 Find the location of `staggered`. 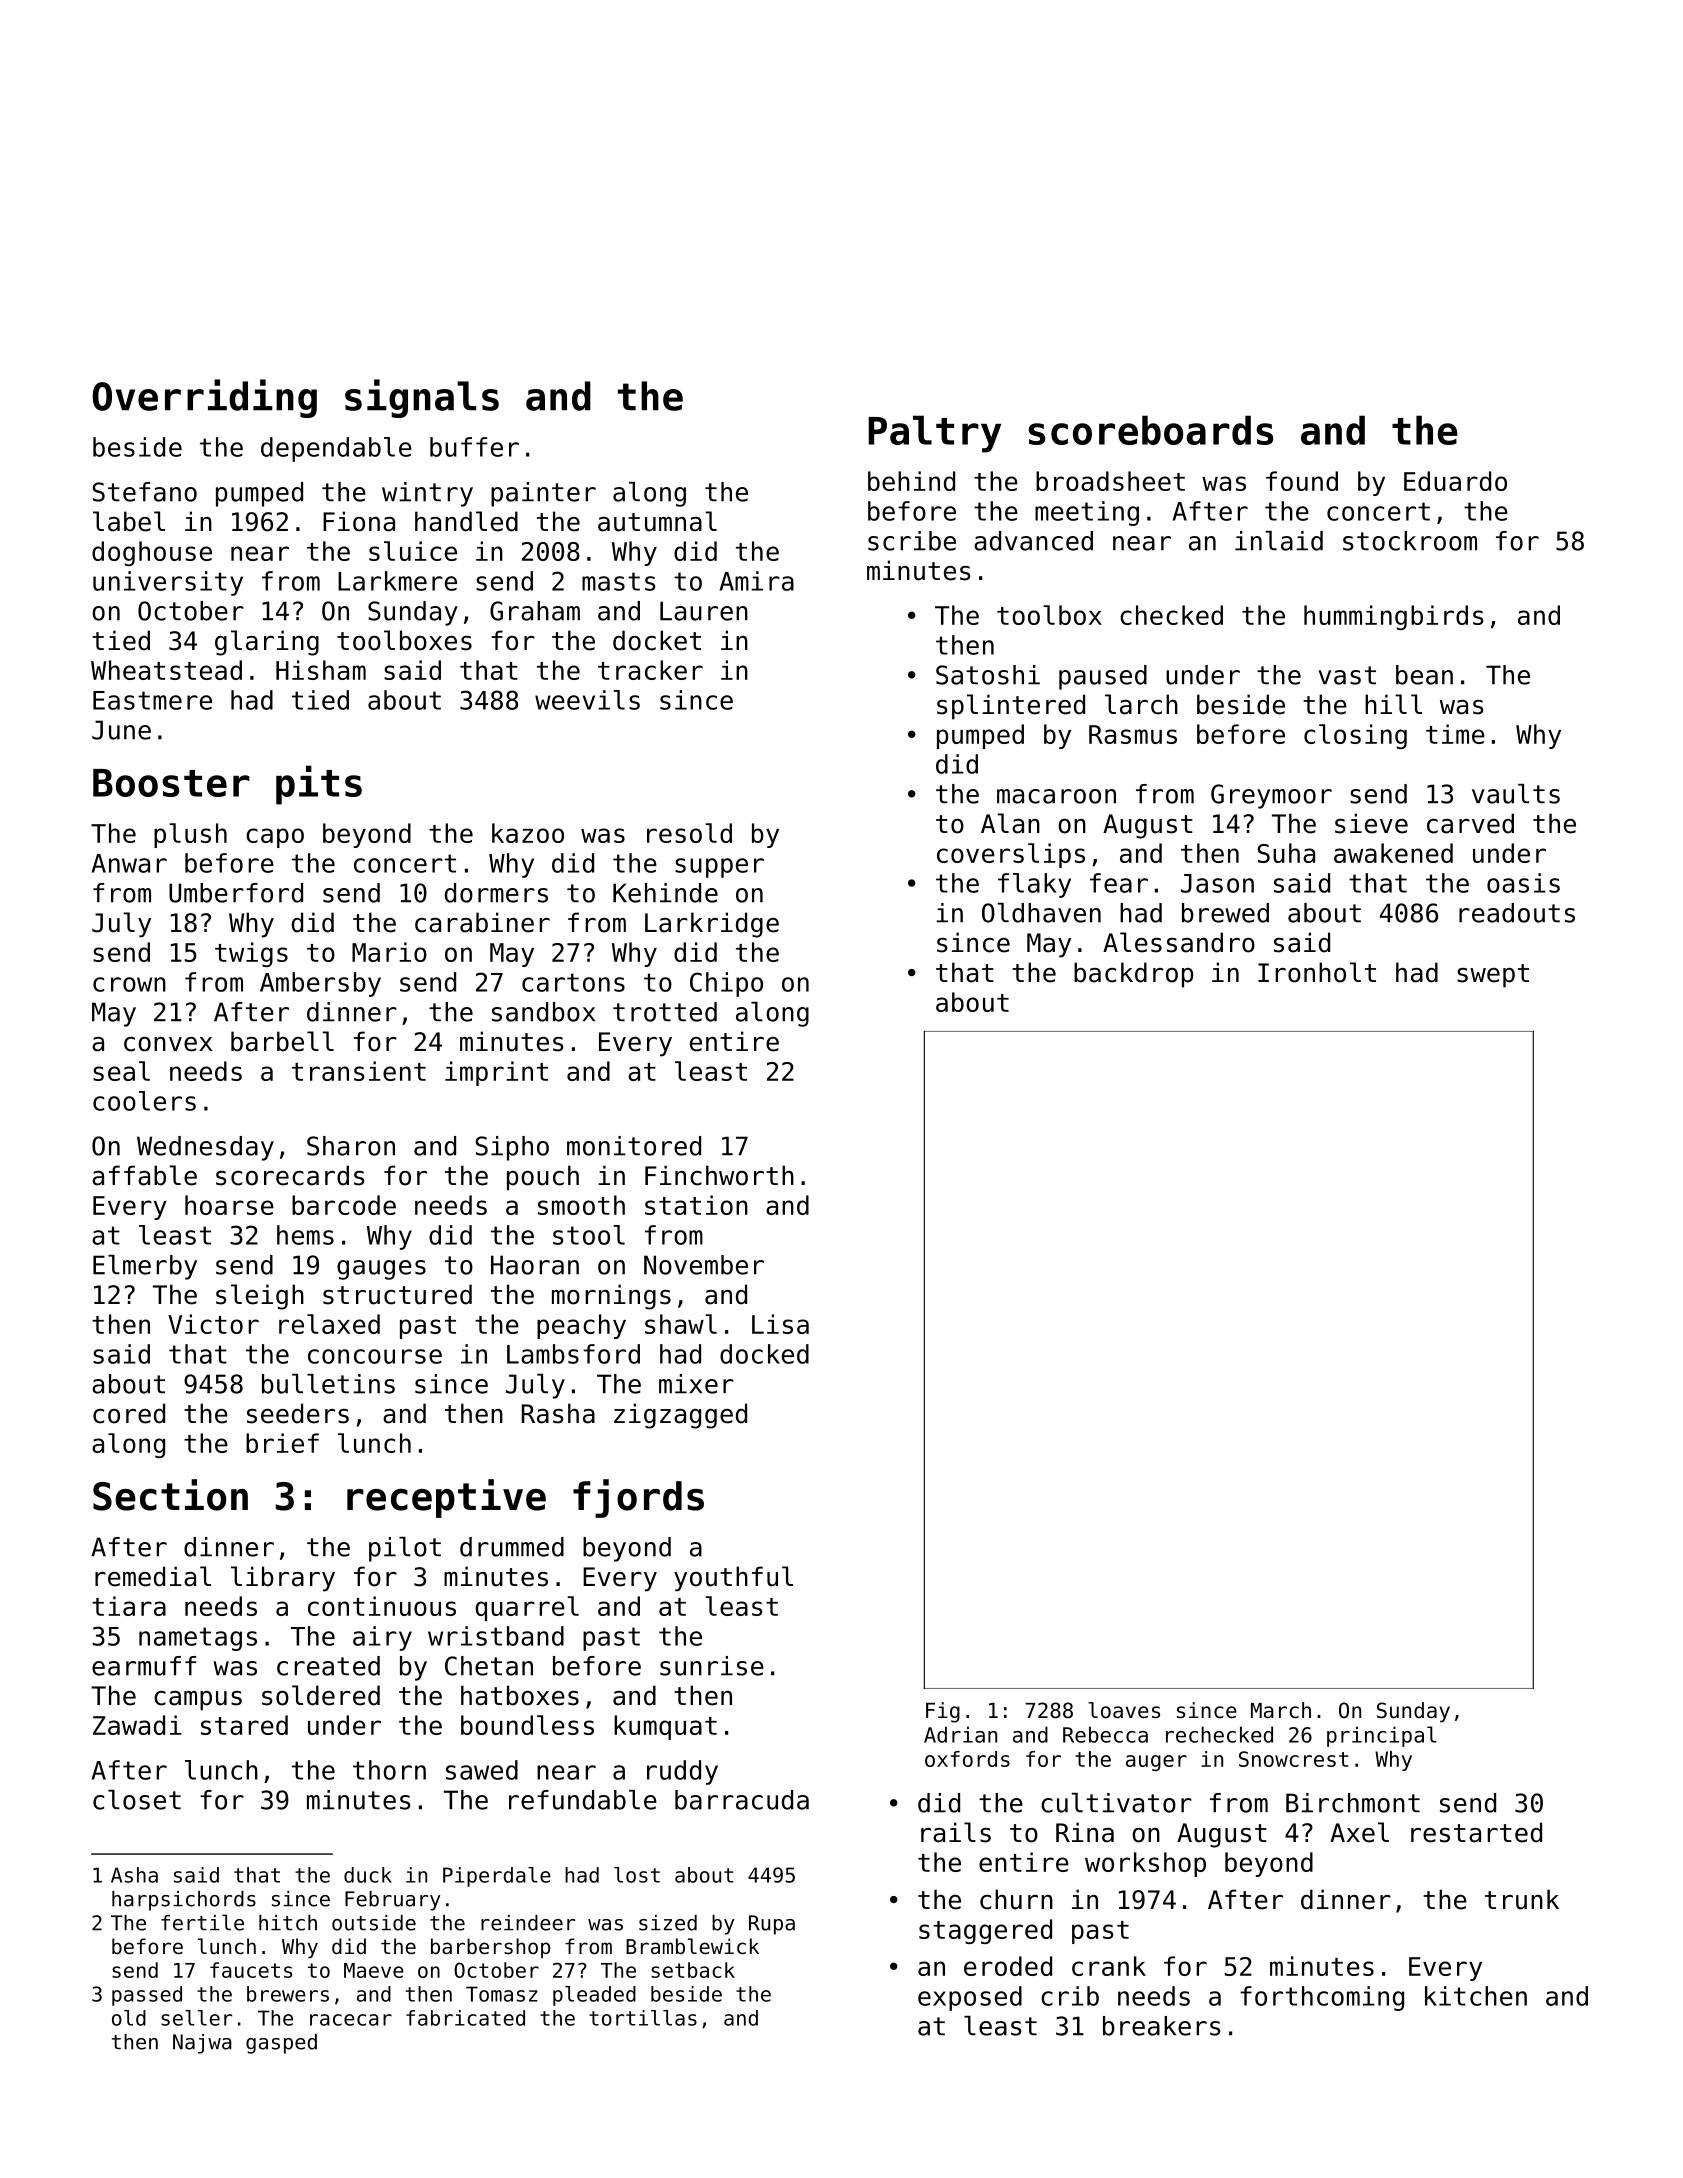

staggered is located at coordinates (985, 1931).
